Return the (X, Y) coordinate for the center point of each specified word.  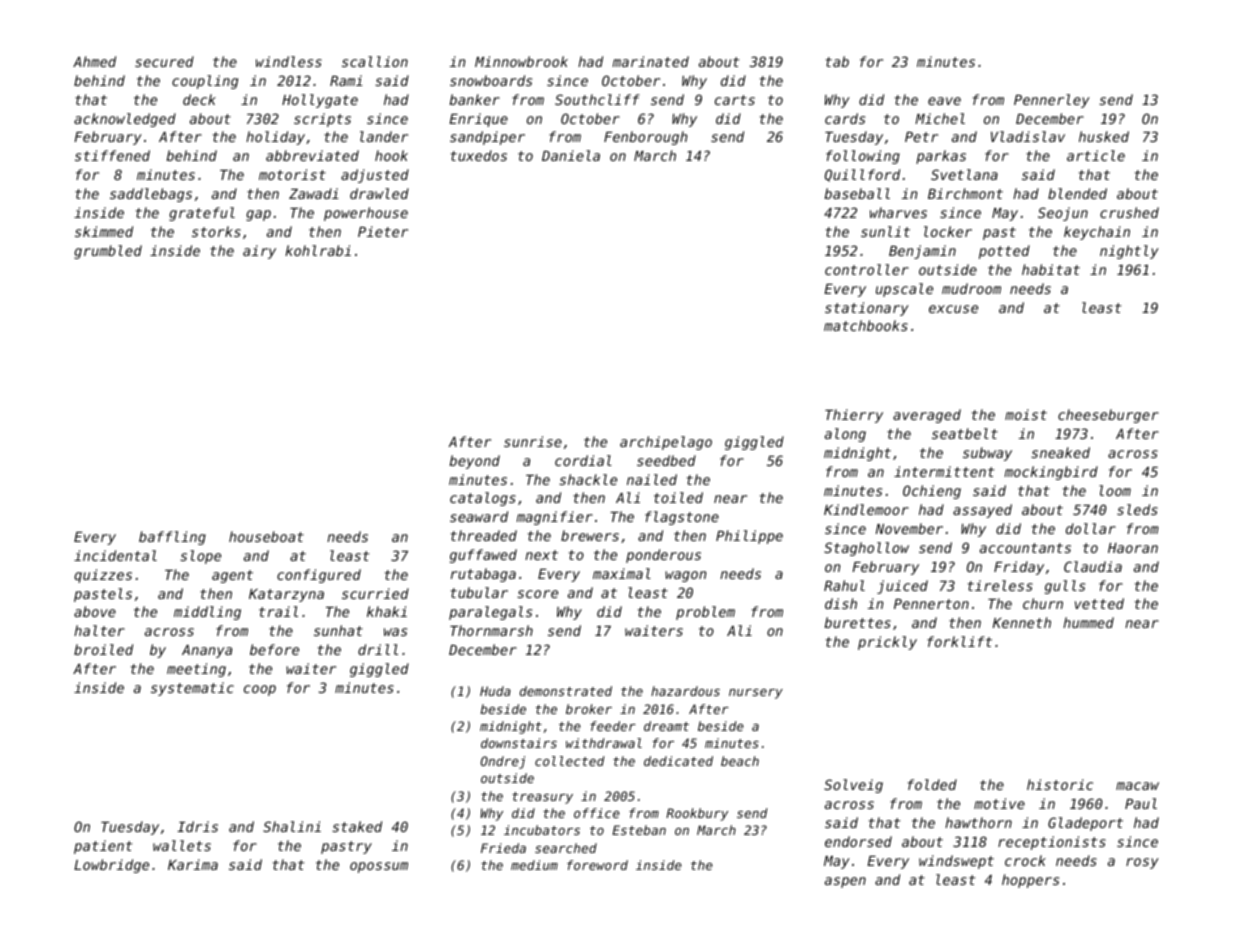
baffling (172, 538)
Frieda (503, 848)
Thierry (854, 416)
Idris (197, 826)
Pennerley (1052, 101)
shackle (588, 479)
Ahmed (94, 61)
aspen (845, 882)
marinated (651, 61)
